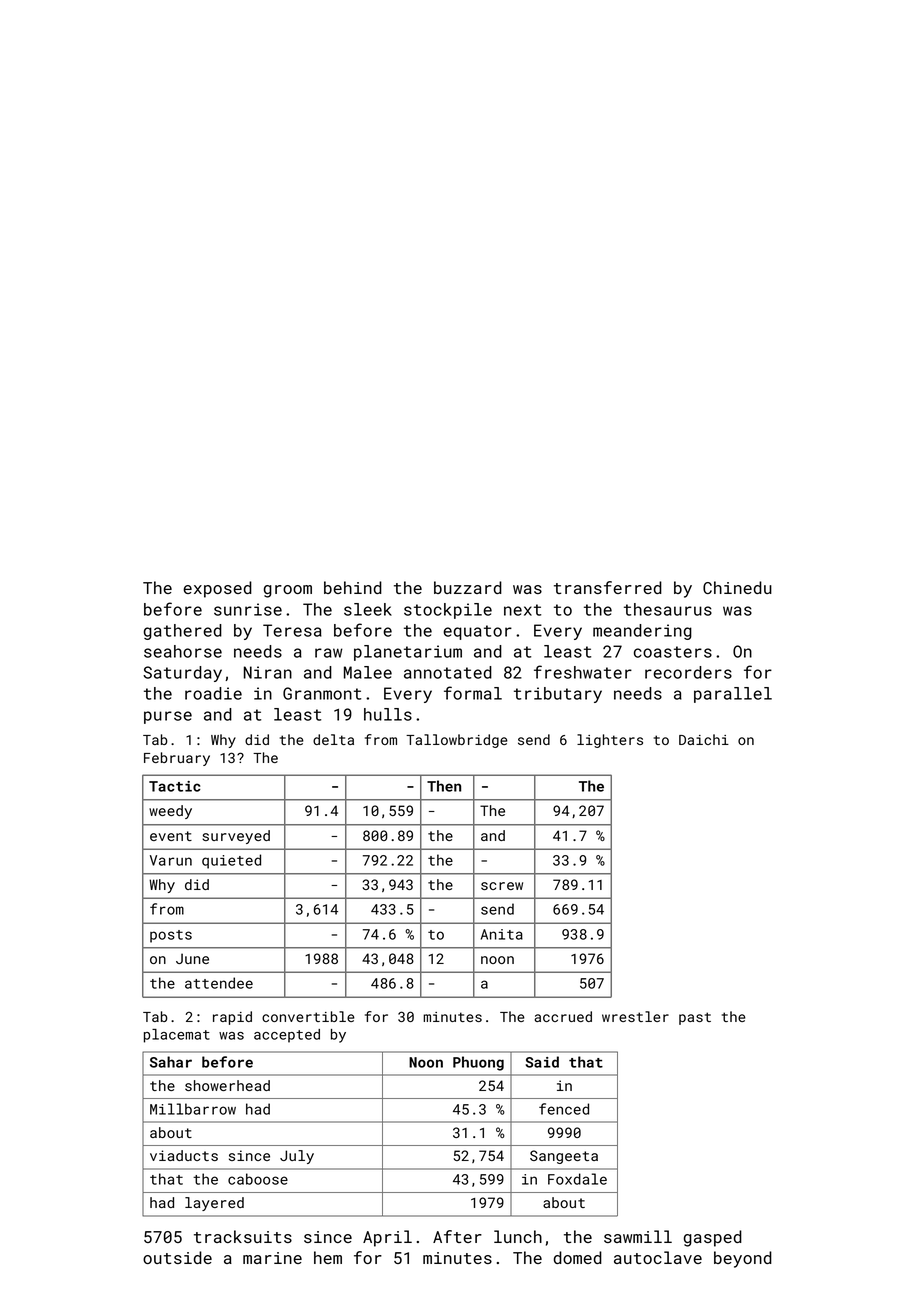  Describe the element at coordinates (171, 936) in the screenshot. I see `posts` at that location.
